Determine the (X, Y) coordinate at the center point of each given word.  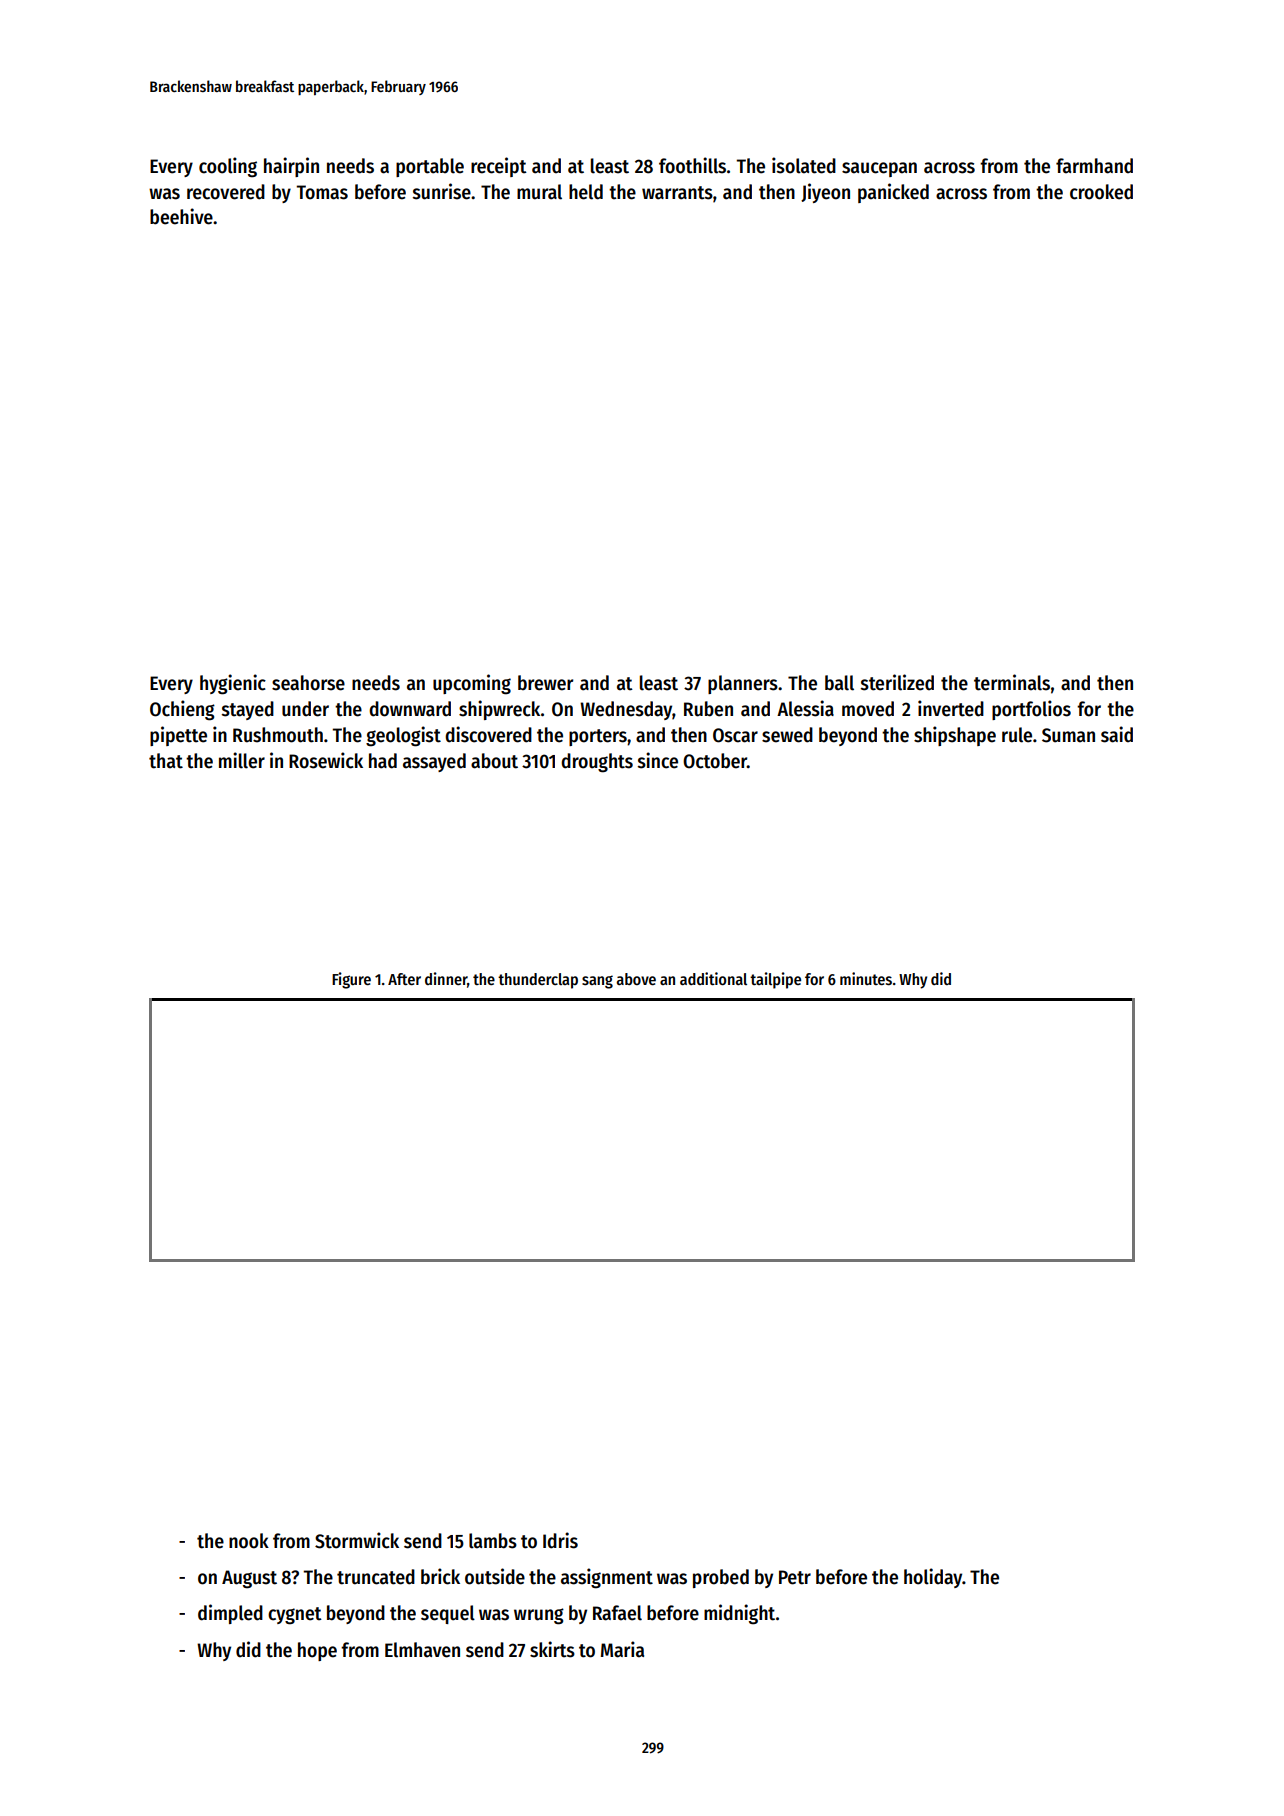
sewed (787, 735)
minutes (866, 979)
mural (539, 192)
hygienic (233, 684)
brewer (545, 683)
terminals (1012, 682)
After (404, 979)
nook (249, 1541)
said (1117, 734)
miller (242, 760)
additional (713, 978)
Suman (1068, 735)
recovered (226, 192)
